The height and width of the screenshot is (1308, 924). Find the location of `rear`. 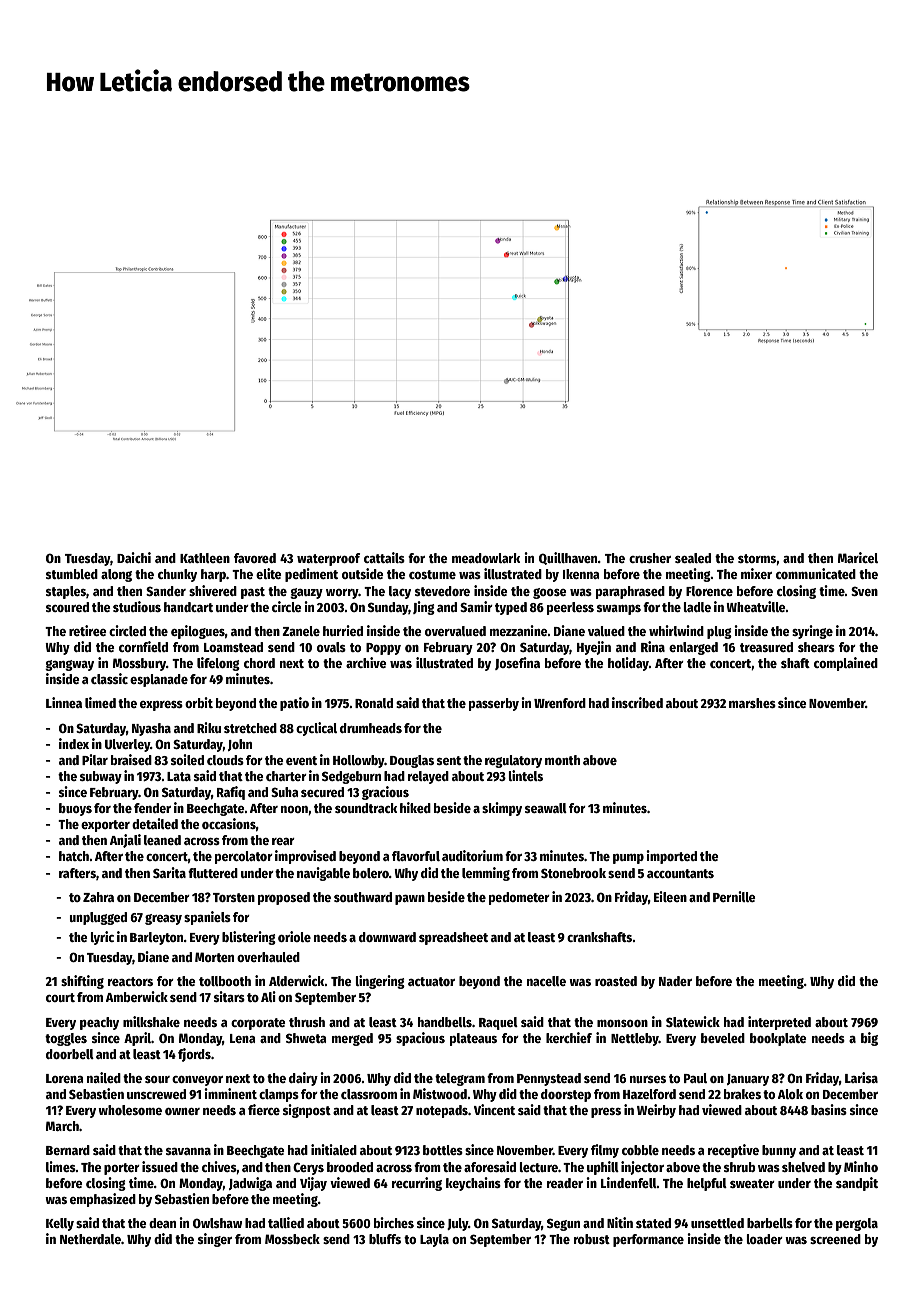

rear is located at coordinates (283, 841).
